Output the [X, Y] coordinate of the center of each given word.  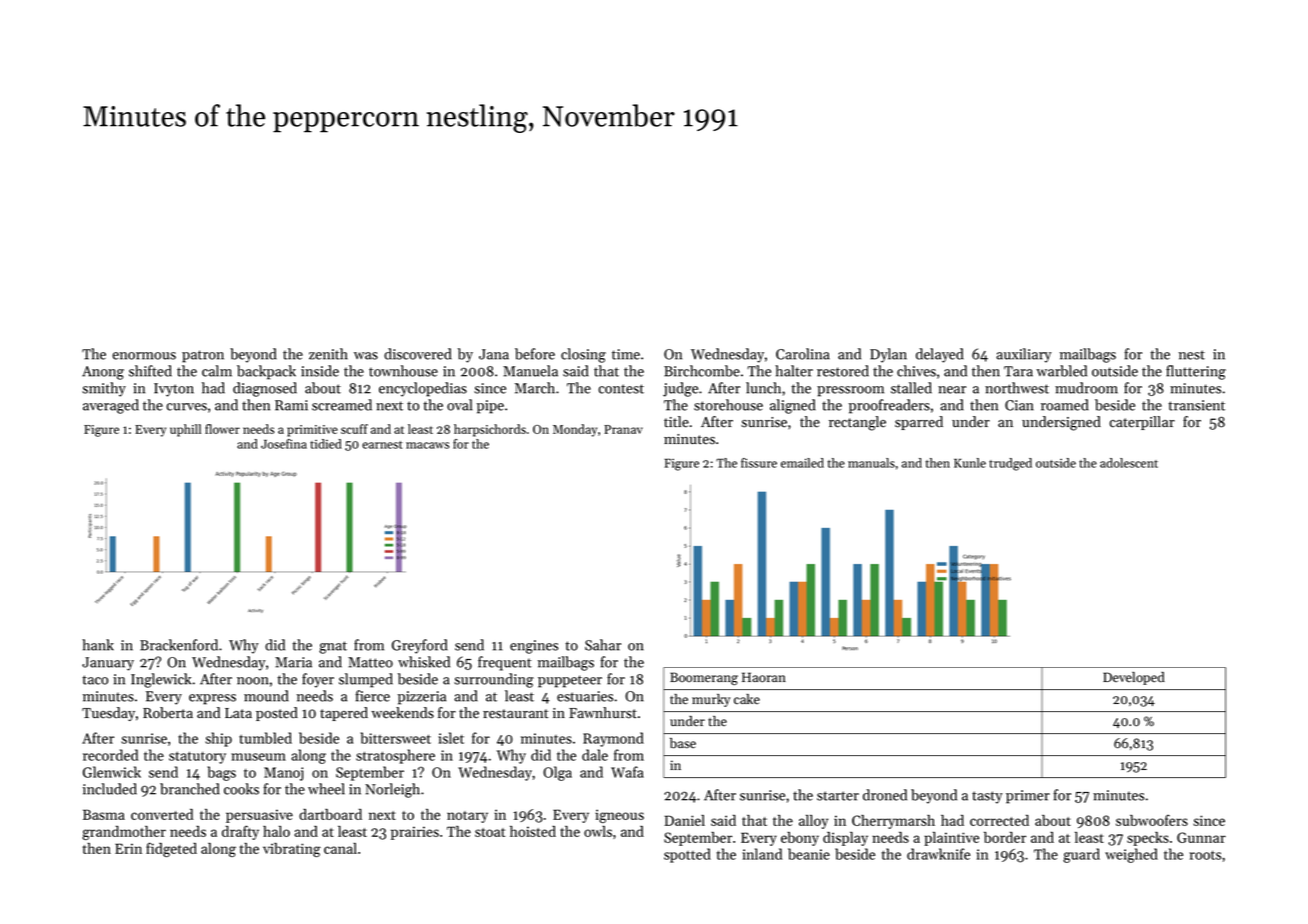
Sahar [603, 645]
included [110, 789]
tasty [987, 797]
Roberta [168, 713]
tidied [326, 444]
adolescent [1129, 463]
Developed [1134, 678]
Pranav [623, 429]
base [683, 743]
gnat [333, 647]
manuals [871, 463]
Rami [291, 405]
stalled [911, 388]
